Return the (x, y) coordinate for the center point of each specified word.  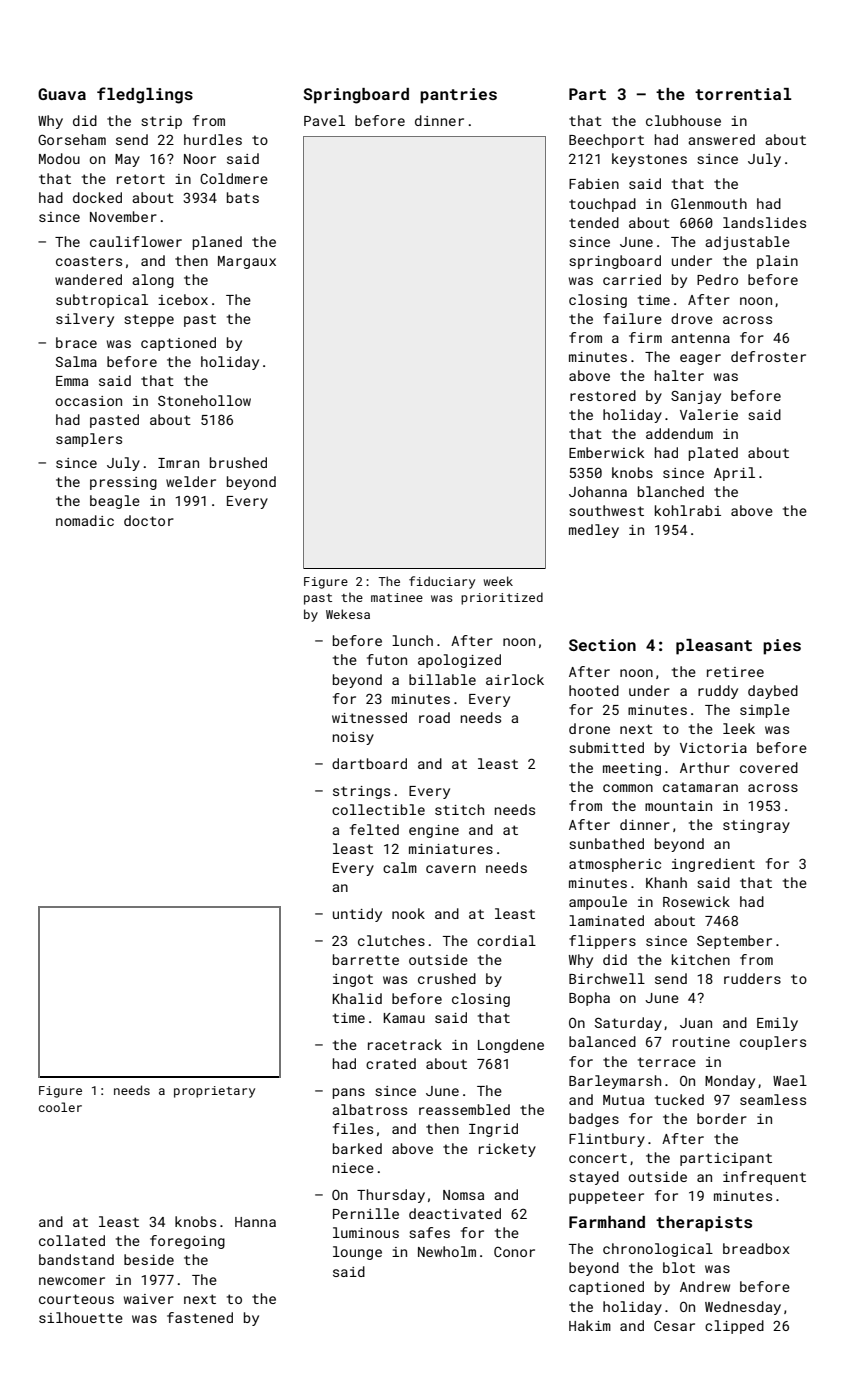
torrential (743, 94)
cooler (60, 1107)
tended (594, 222)
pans (349, 1093)
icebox (183, 299)
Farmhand (607, 1222)
